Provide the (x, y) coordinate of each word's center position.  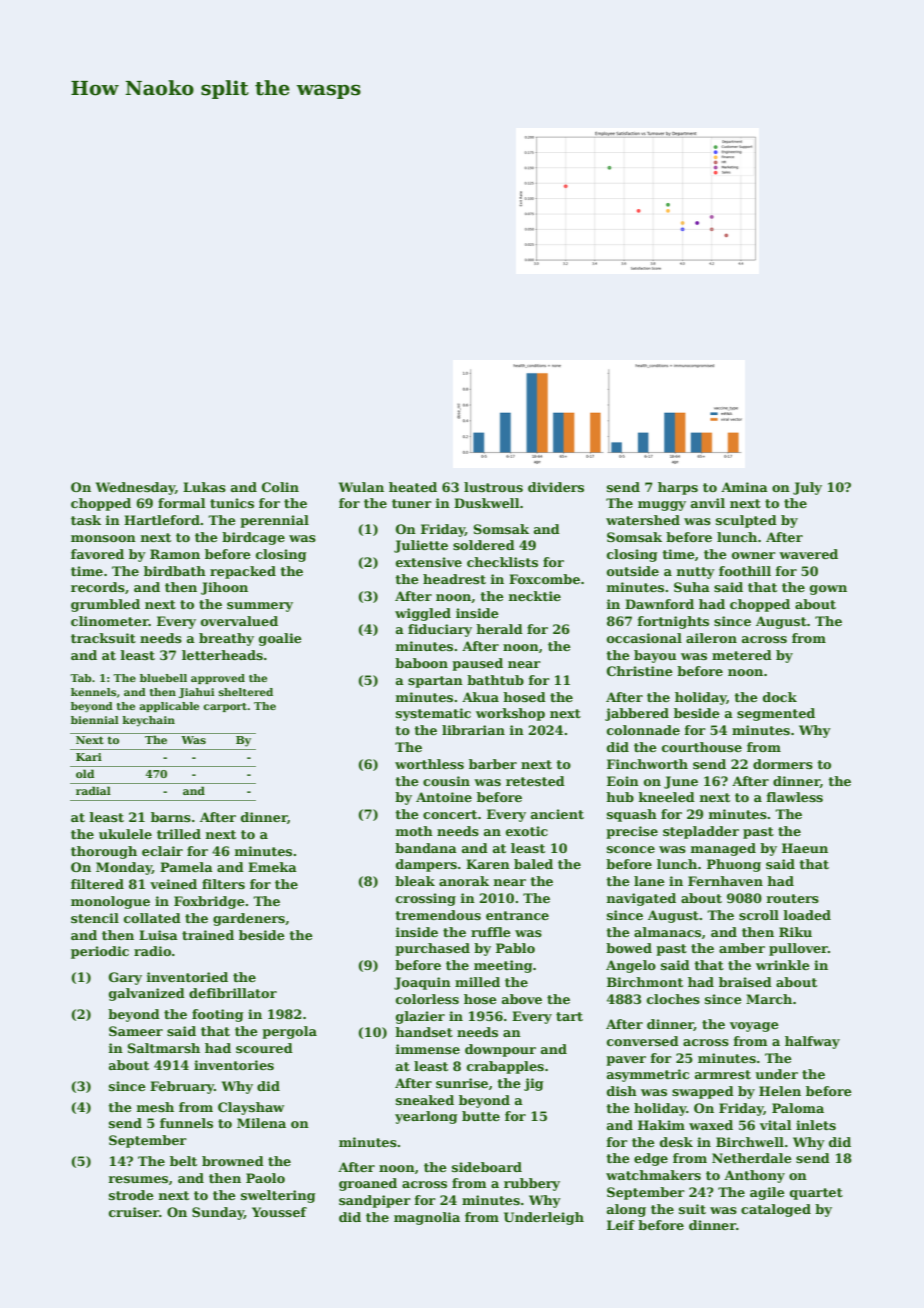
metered (742, 655)
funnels (186, 1123)
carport (225, 707)
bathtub (495, 680)
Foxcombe (544, 579)
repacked (243, 572)
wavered (808, 554)
